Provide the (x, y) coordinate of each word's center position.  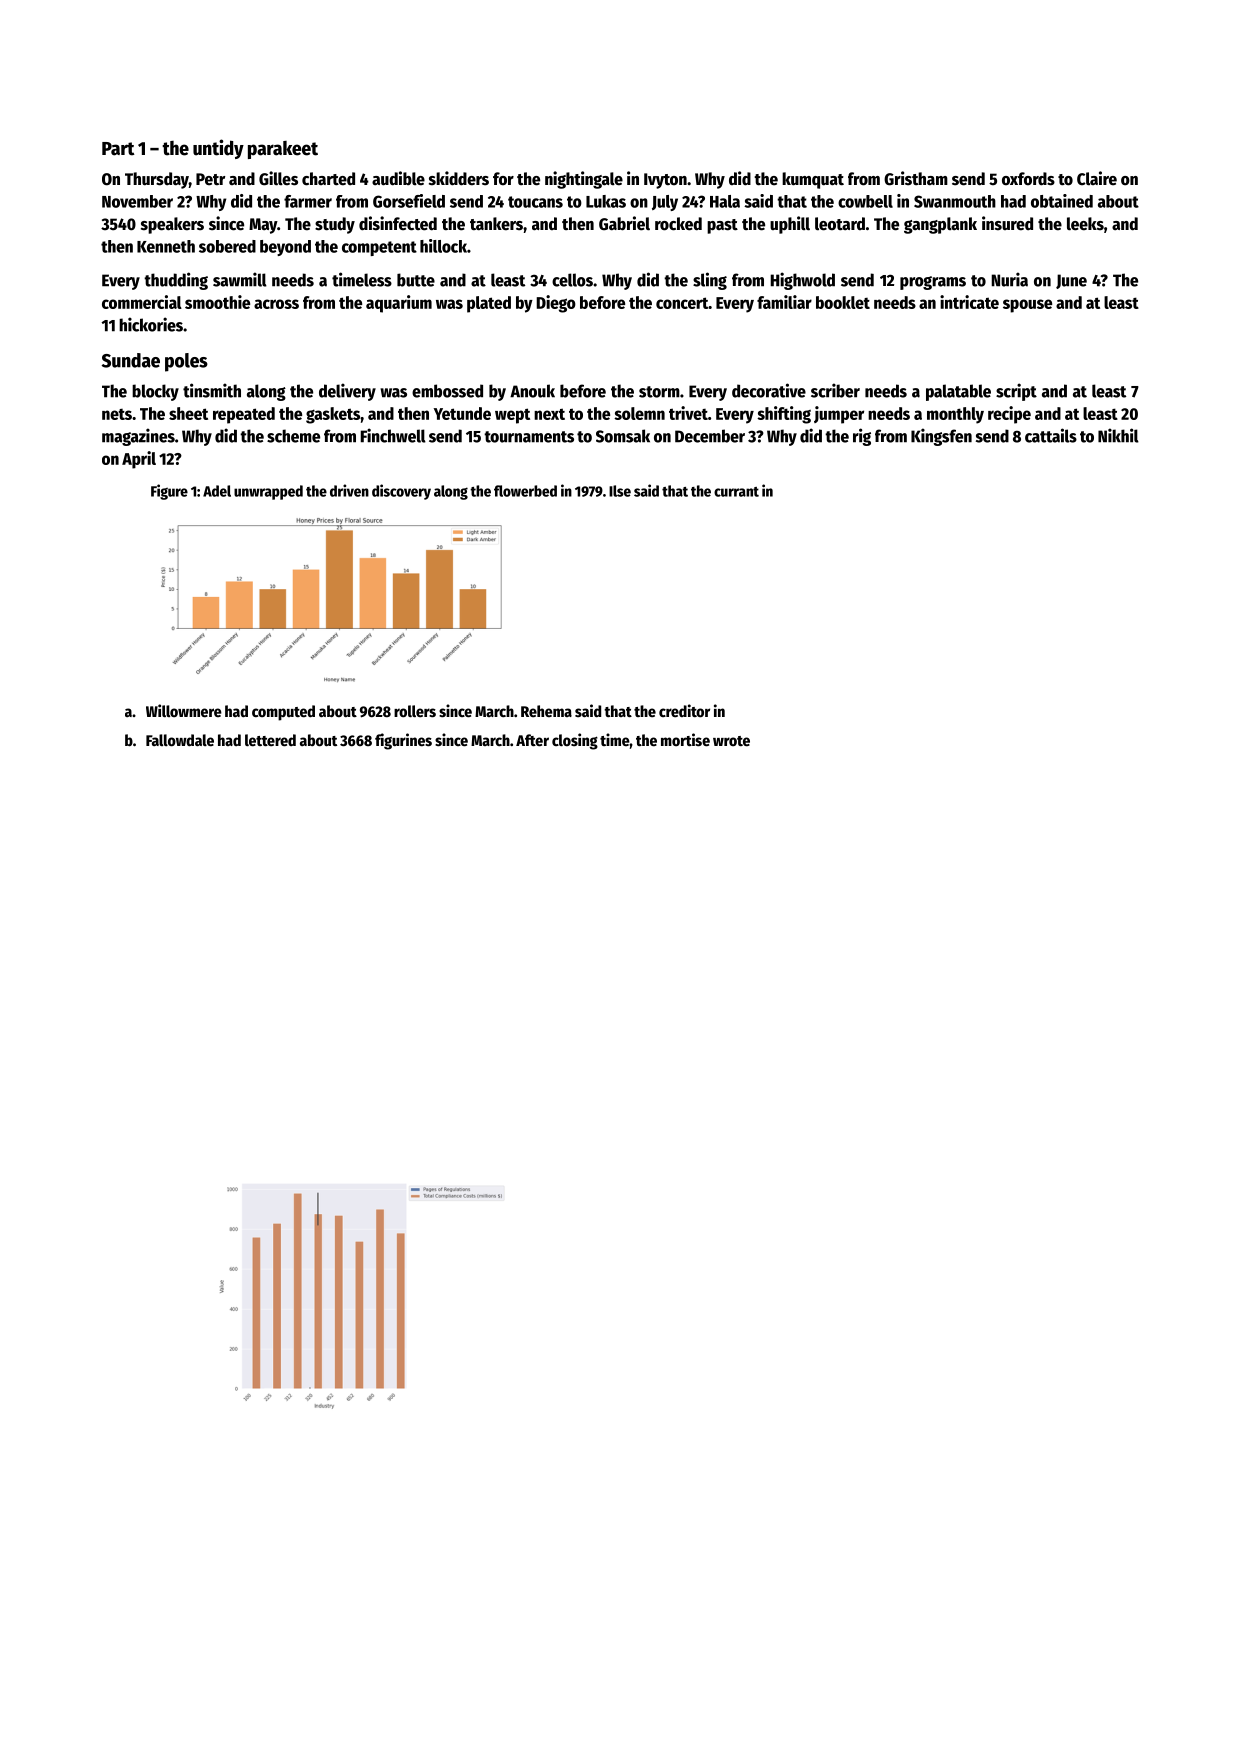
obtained (1062, 201)
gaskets (333, 415)
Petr (210, 179)
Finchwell (393, 435)
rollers (415, 711)
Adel (217, 491)
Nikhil (1118, 435)
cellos (572, 280)
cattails (1051, 435)
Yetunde (462, 413)
